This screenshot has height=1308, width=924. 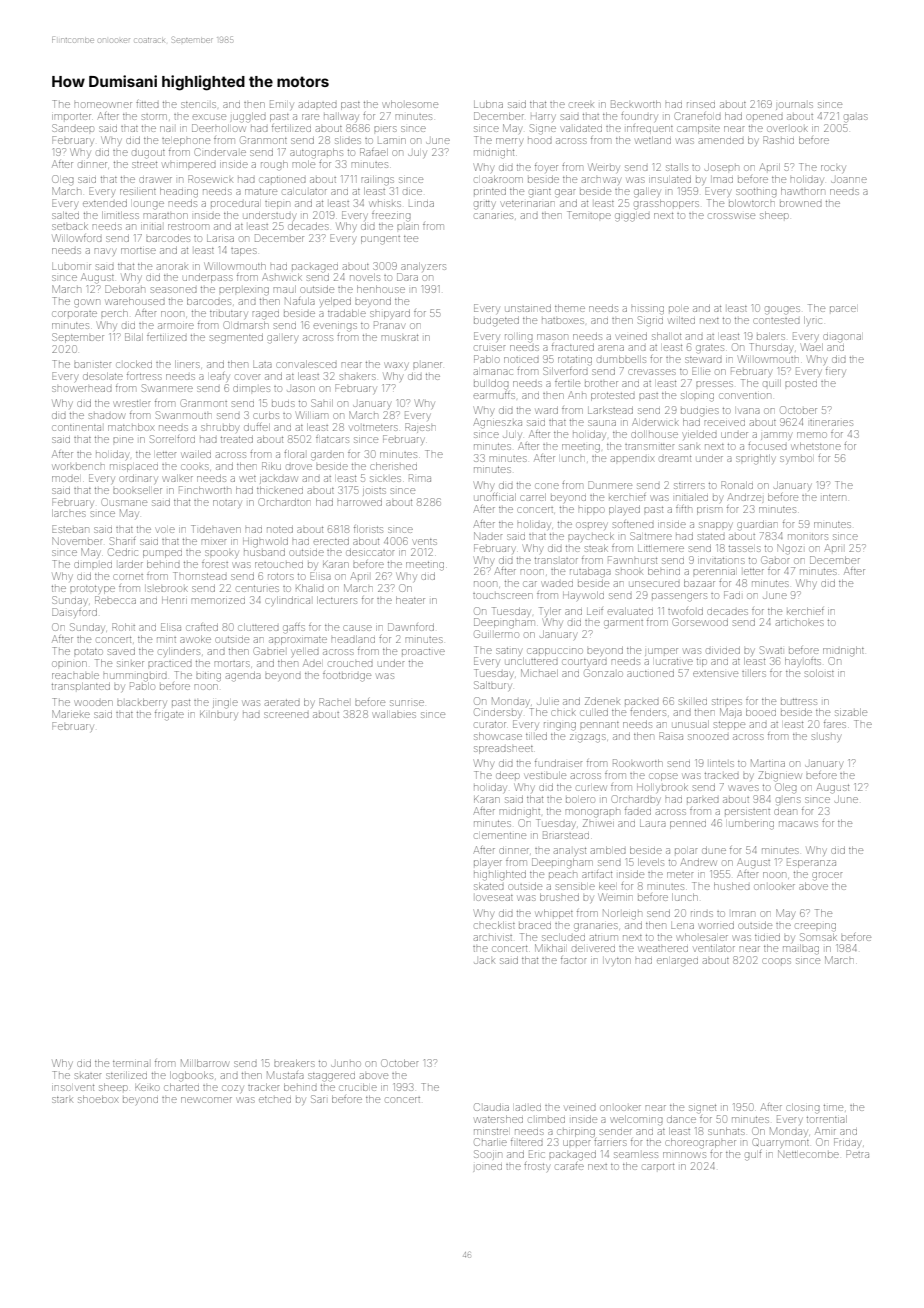 What do you see at coordinates (368, 529) in the screenshot?
I see `florists` at bounding box center [368, 529].
